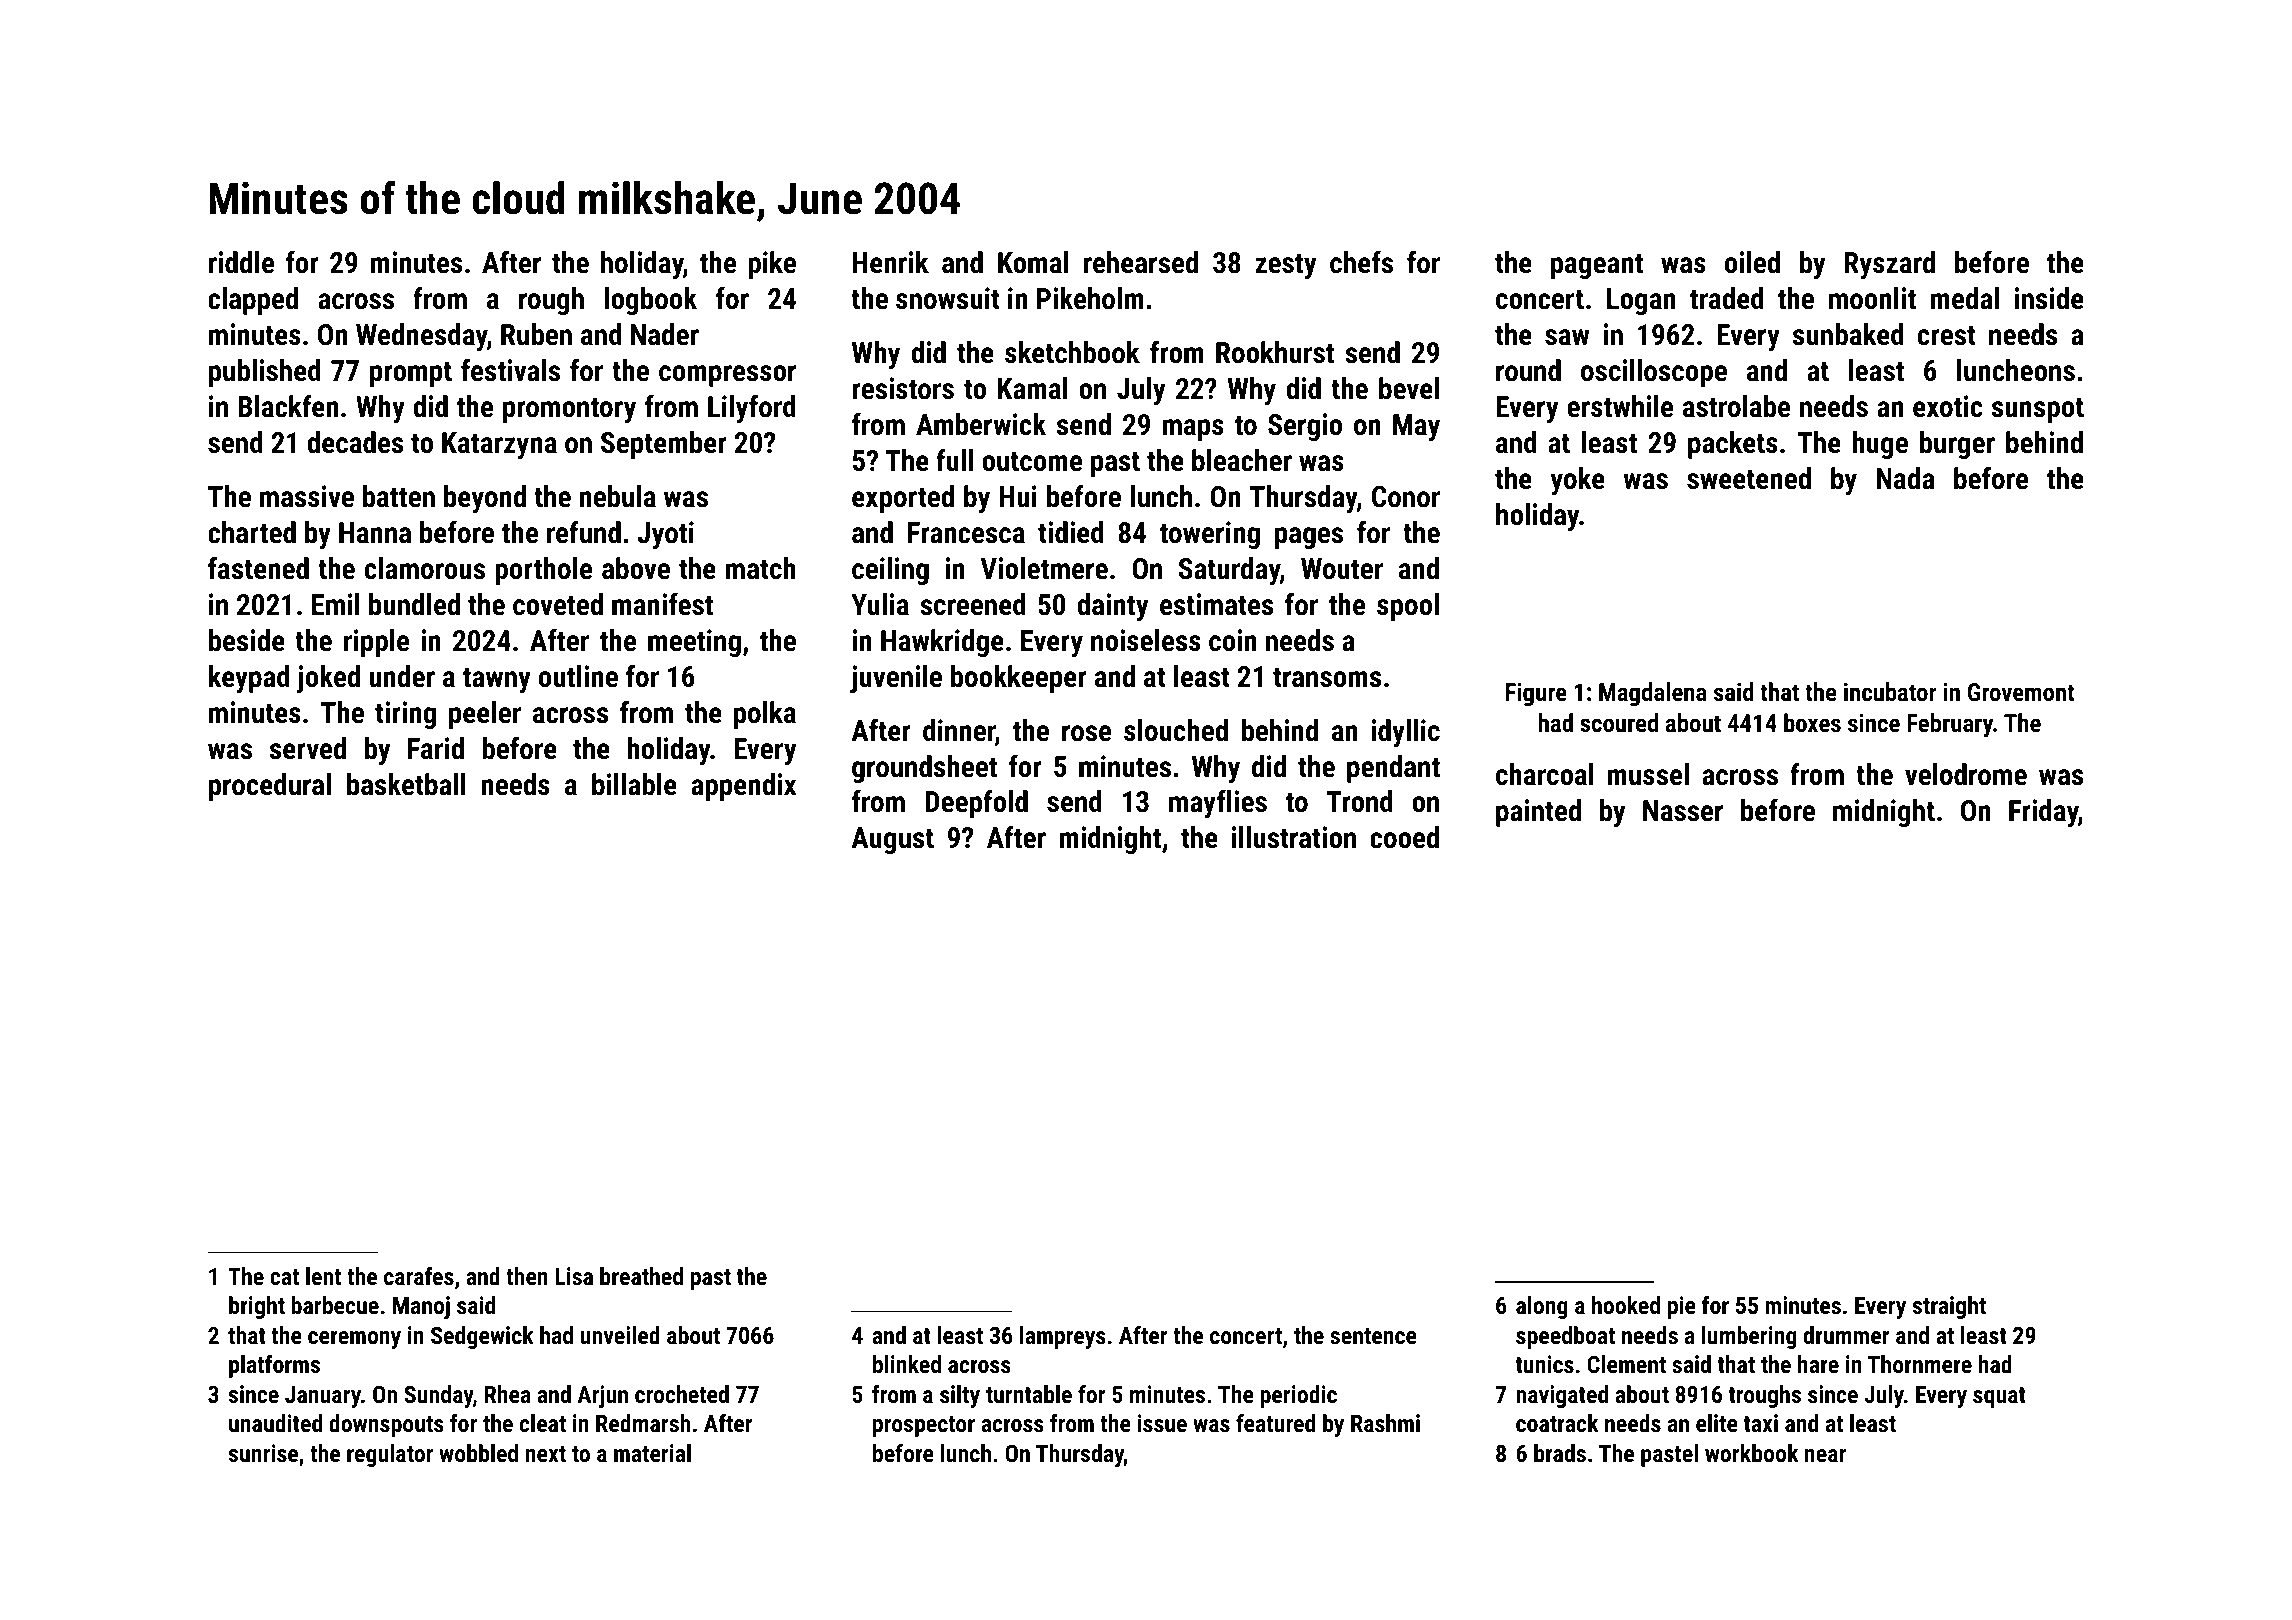 This screenshot has width=2292, height=1620. I want to click on lampreys, so click(1063, 1337).
